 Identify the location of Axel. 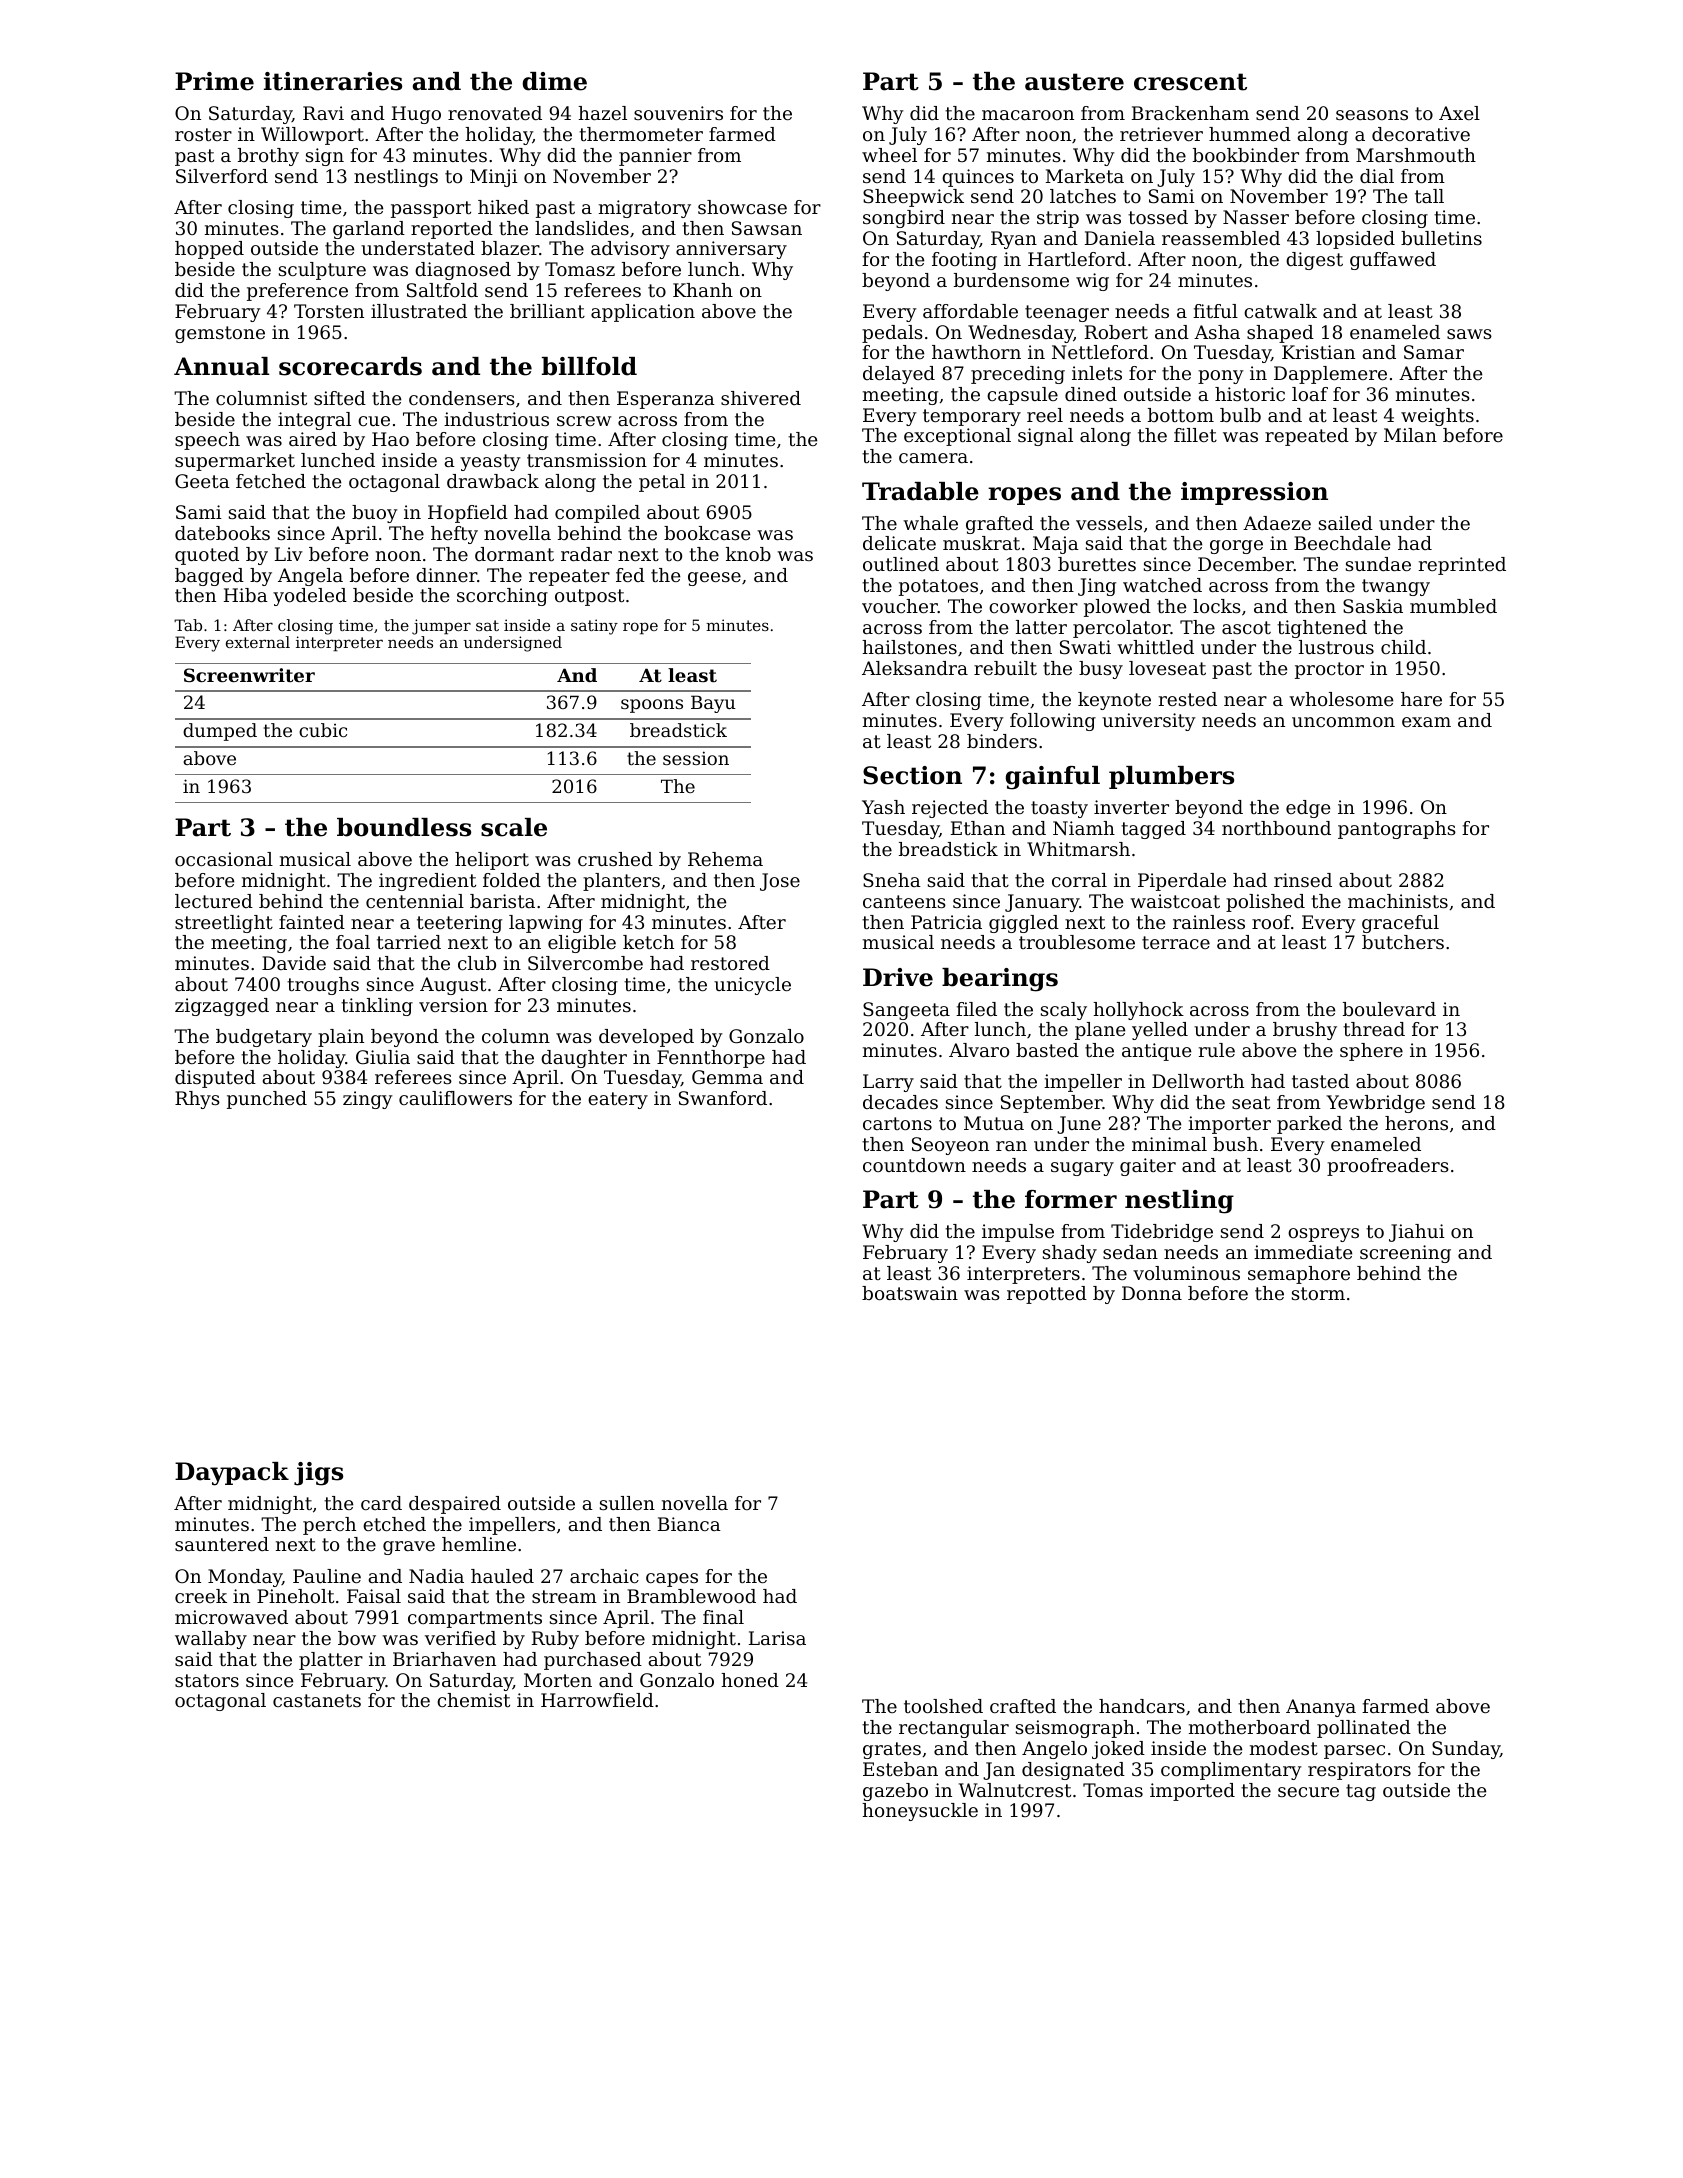
(1459, 113).
